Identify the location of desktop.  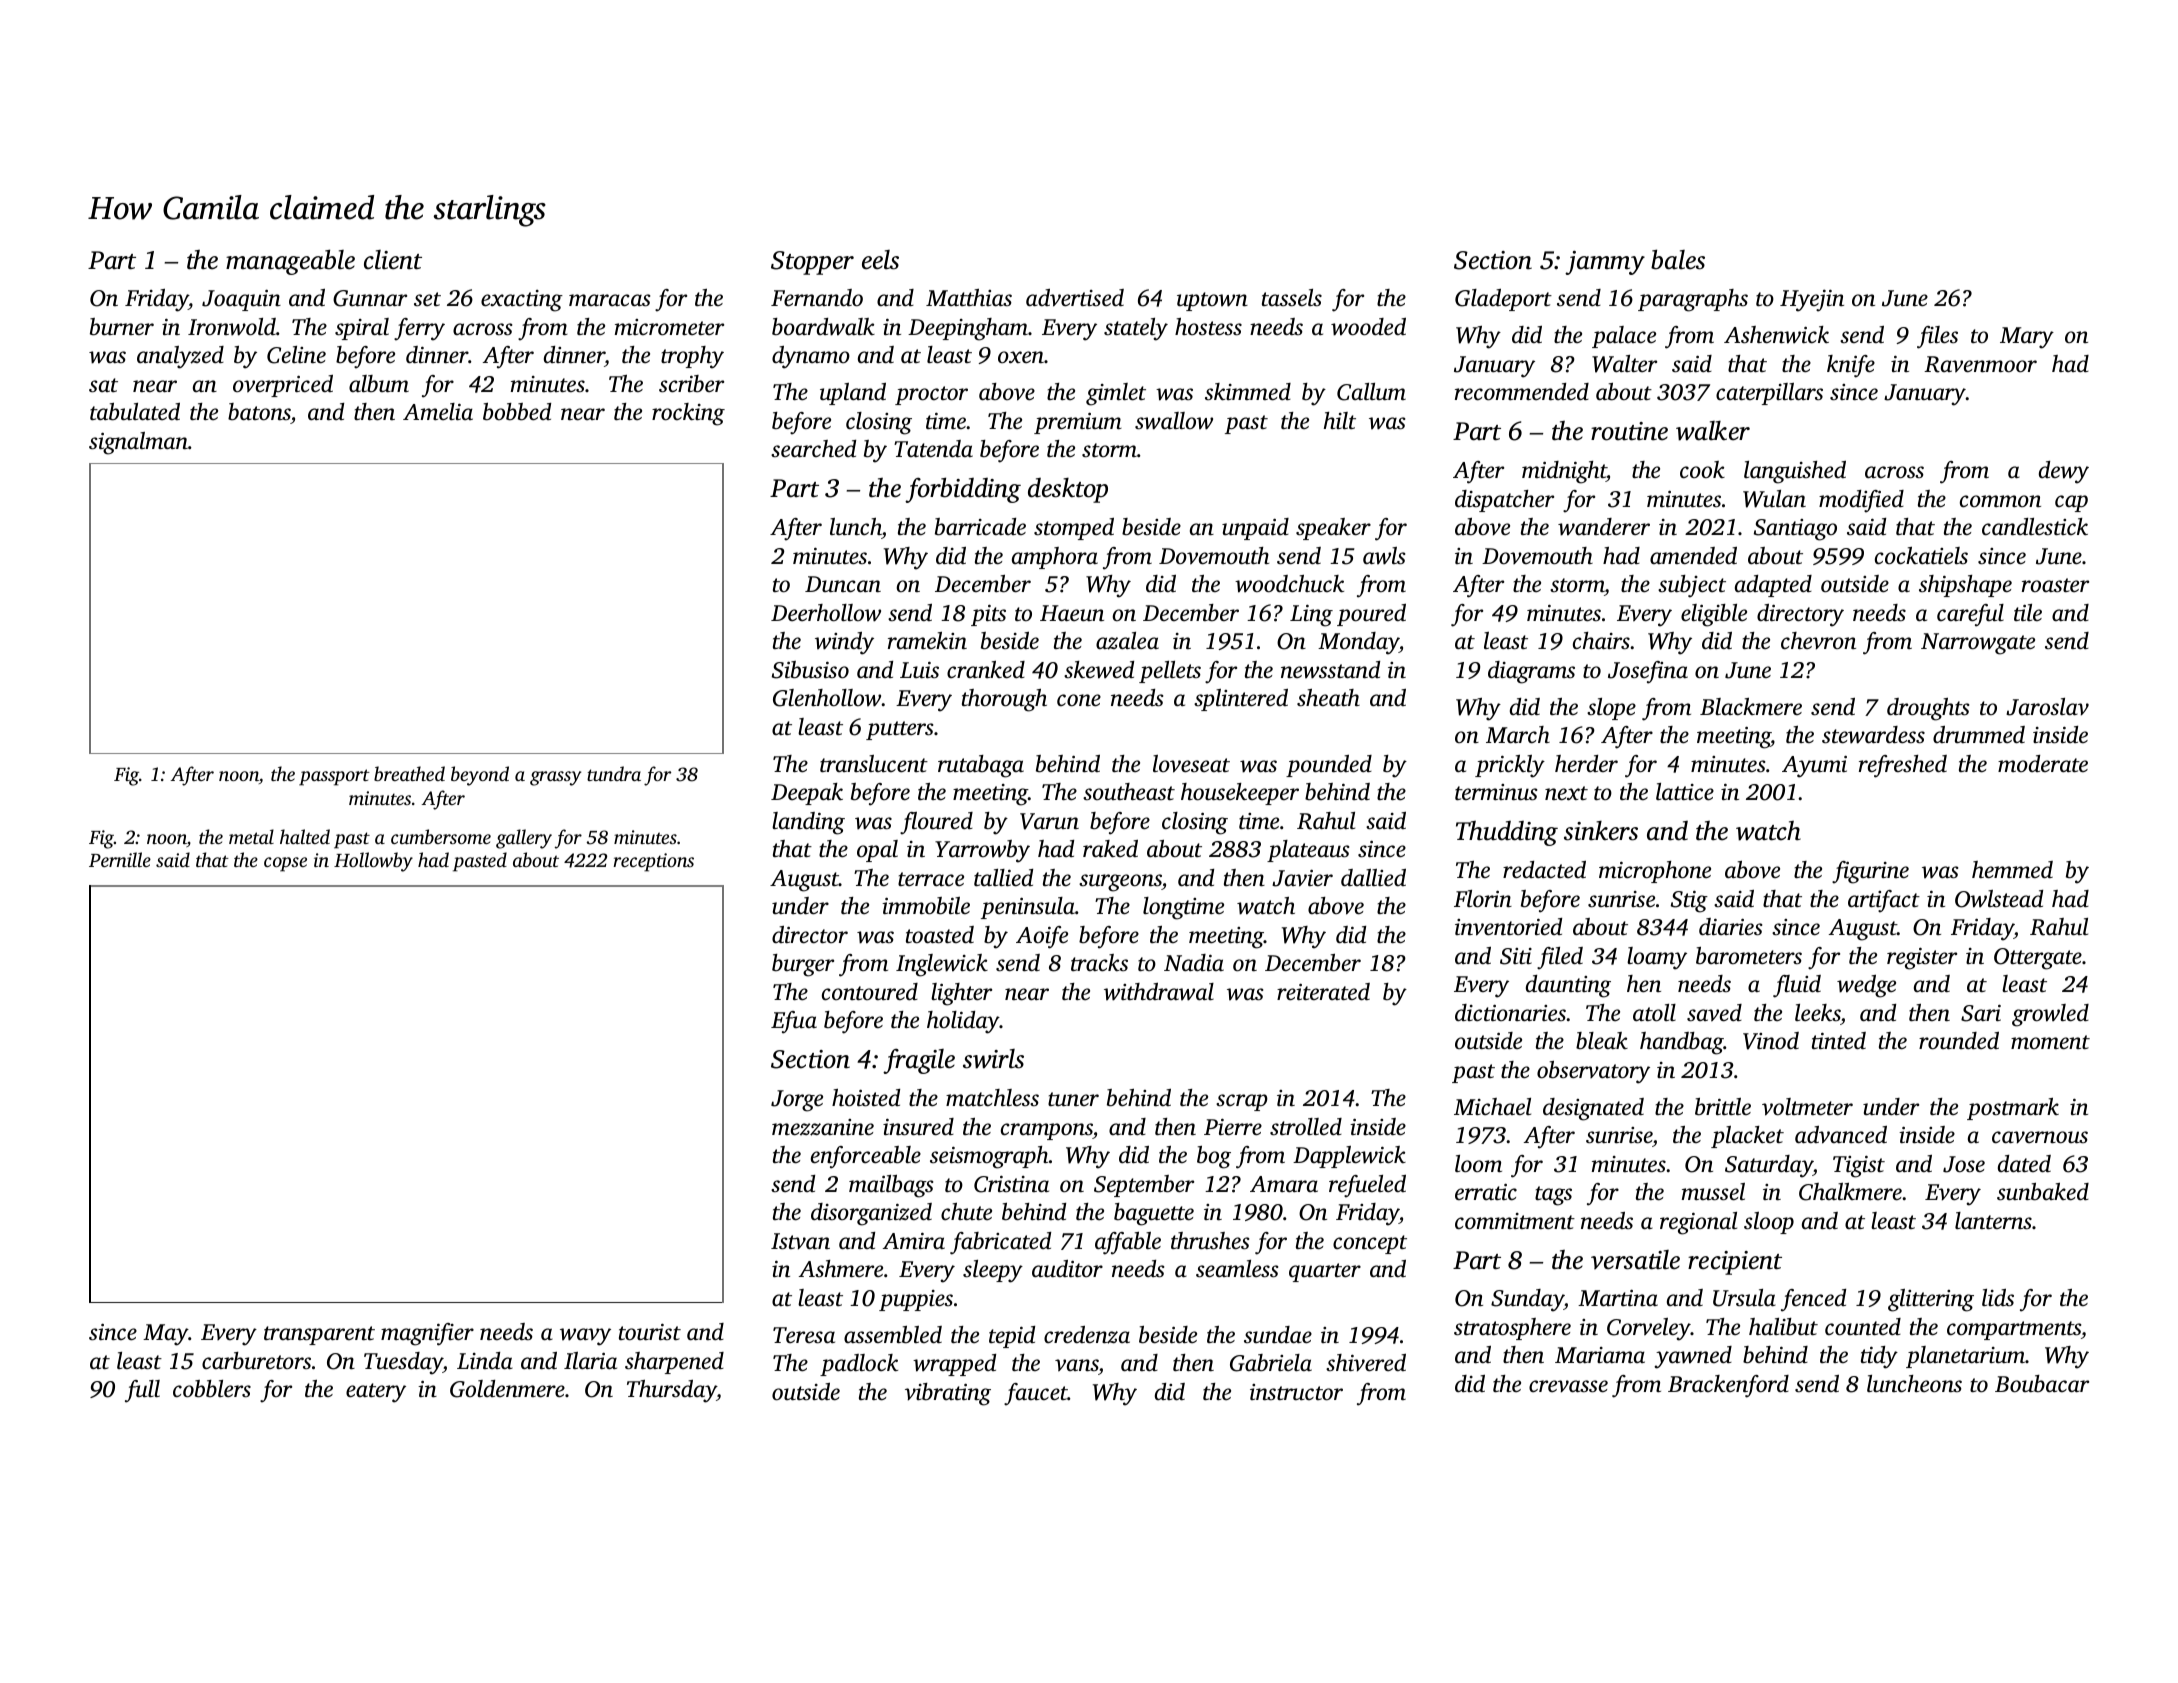
(1068, 490).
